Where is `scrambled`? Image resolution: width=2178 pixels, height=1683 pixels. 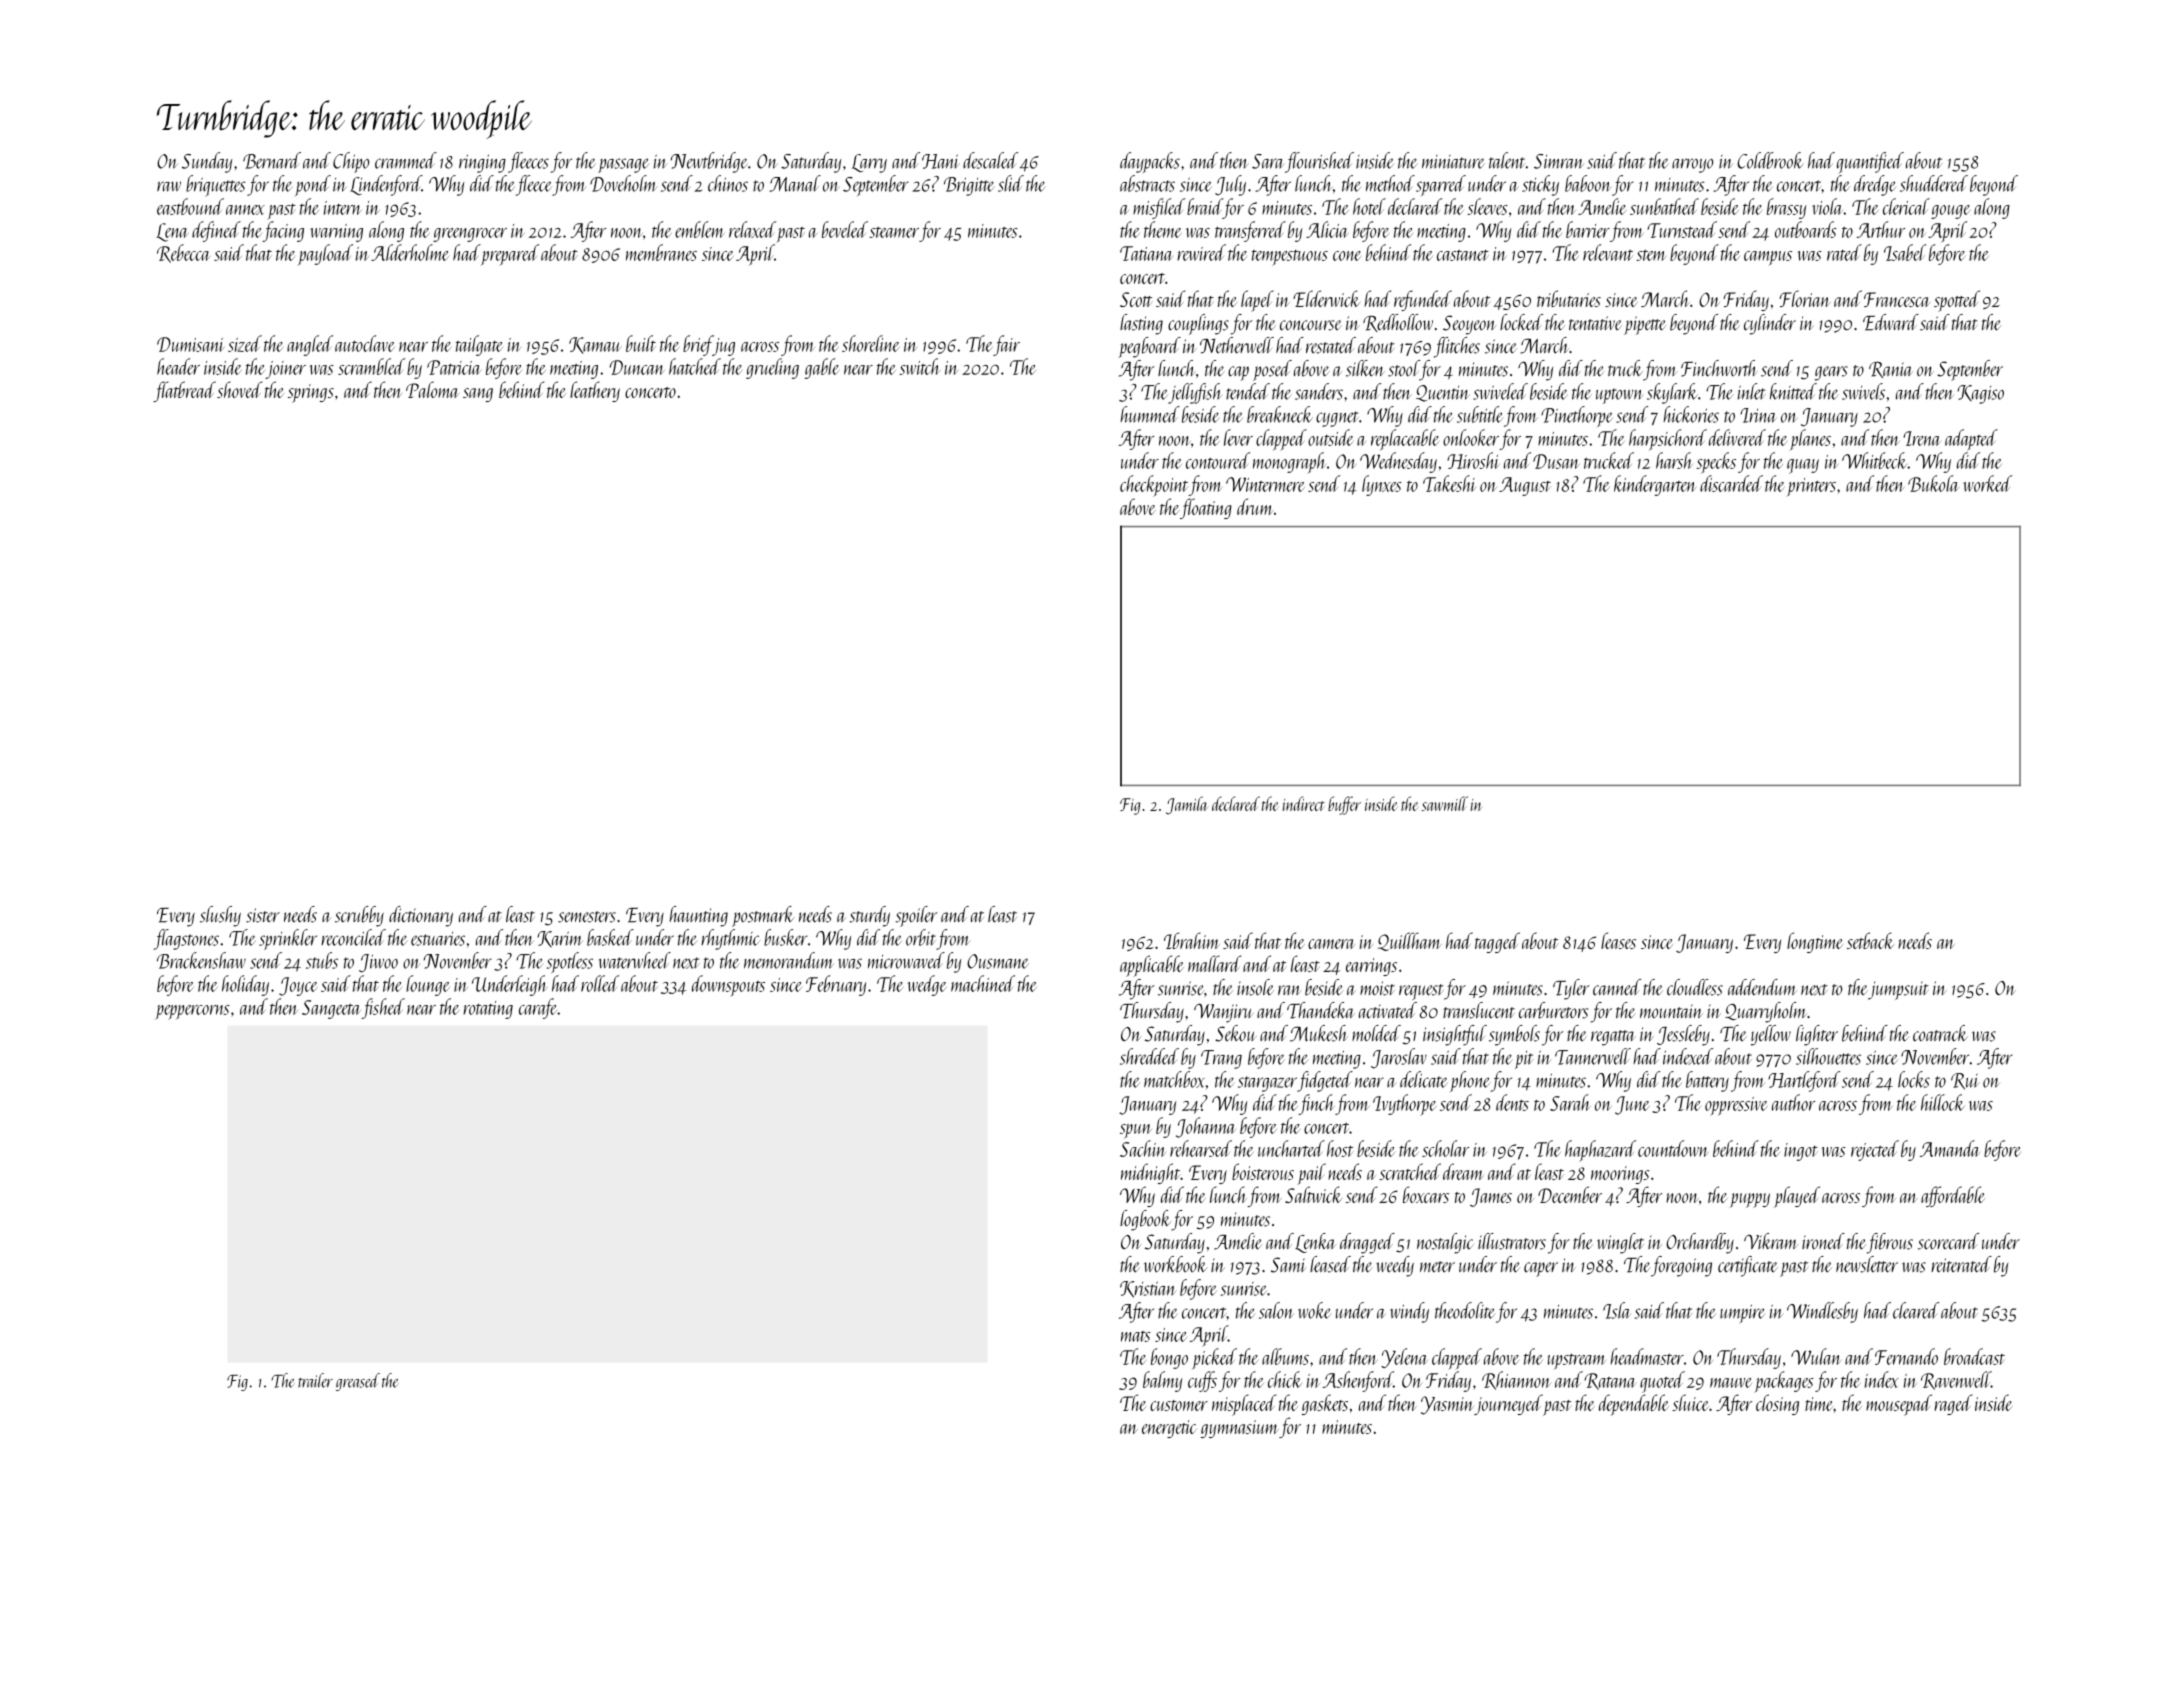
scrambled is located at coordinates (371, 366).
